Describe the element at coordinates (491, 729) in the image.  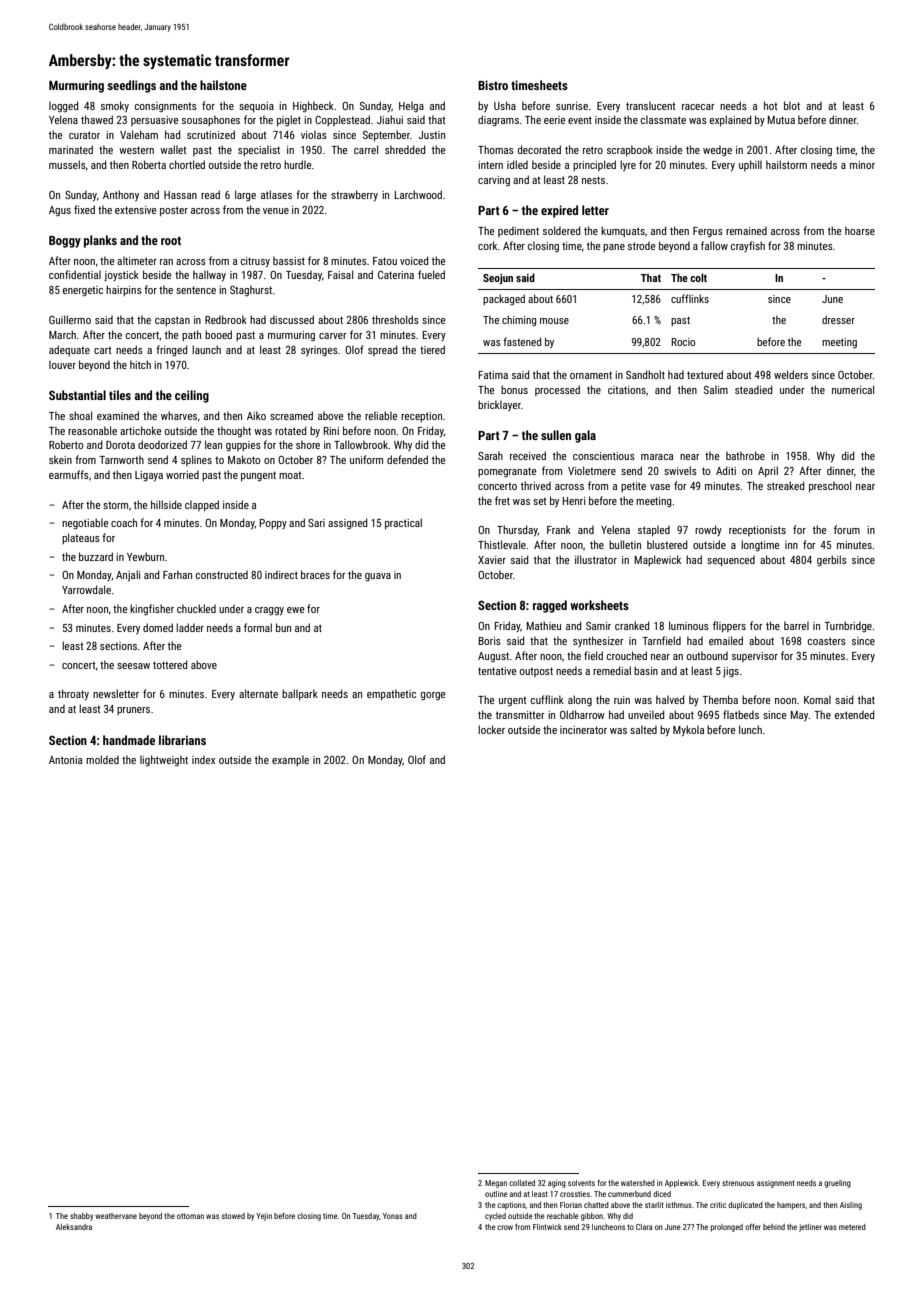
I see `locker` at that location.
